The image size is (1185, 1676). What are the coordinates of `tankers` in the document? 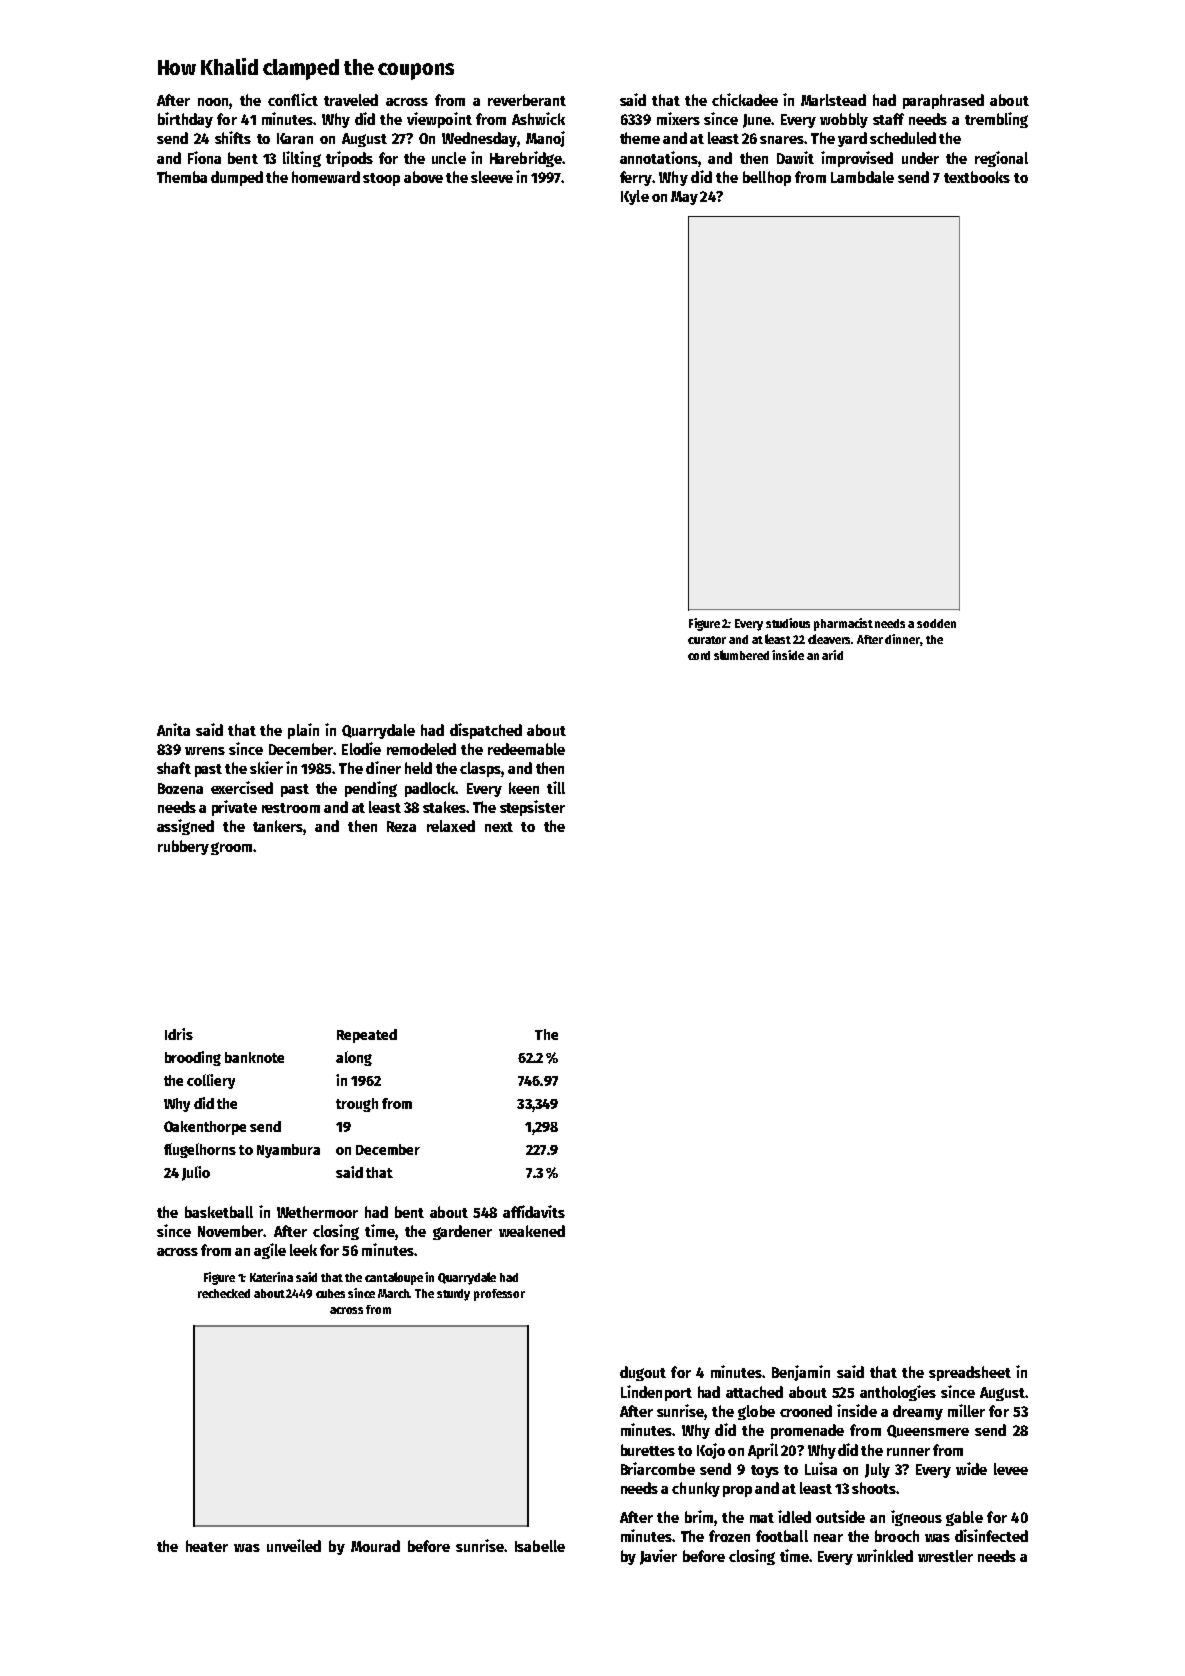 It's located at (278, 826).
